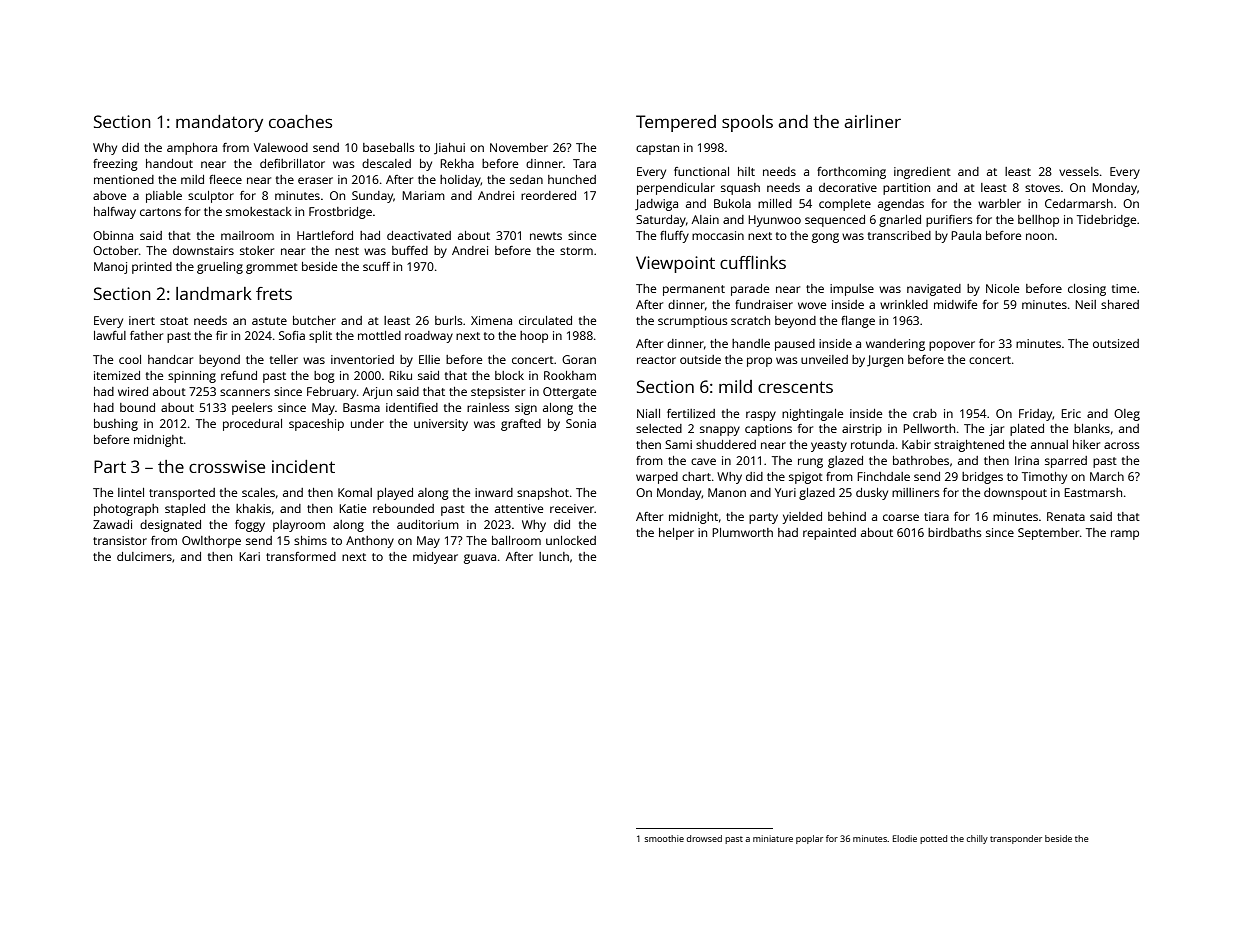 This screenshot has width=1233, height=952. I want to click on Owlthorpe, so click(211, 542).
